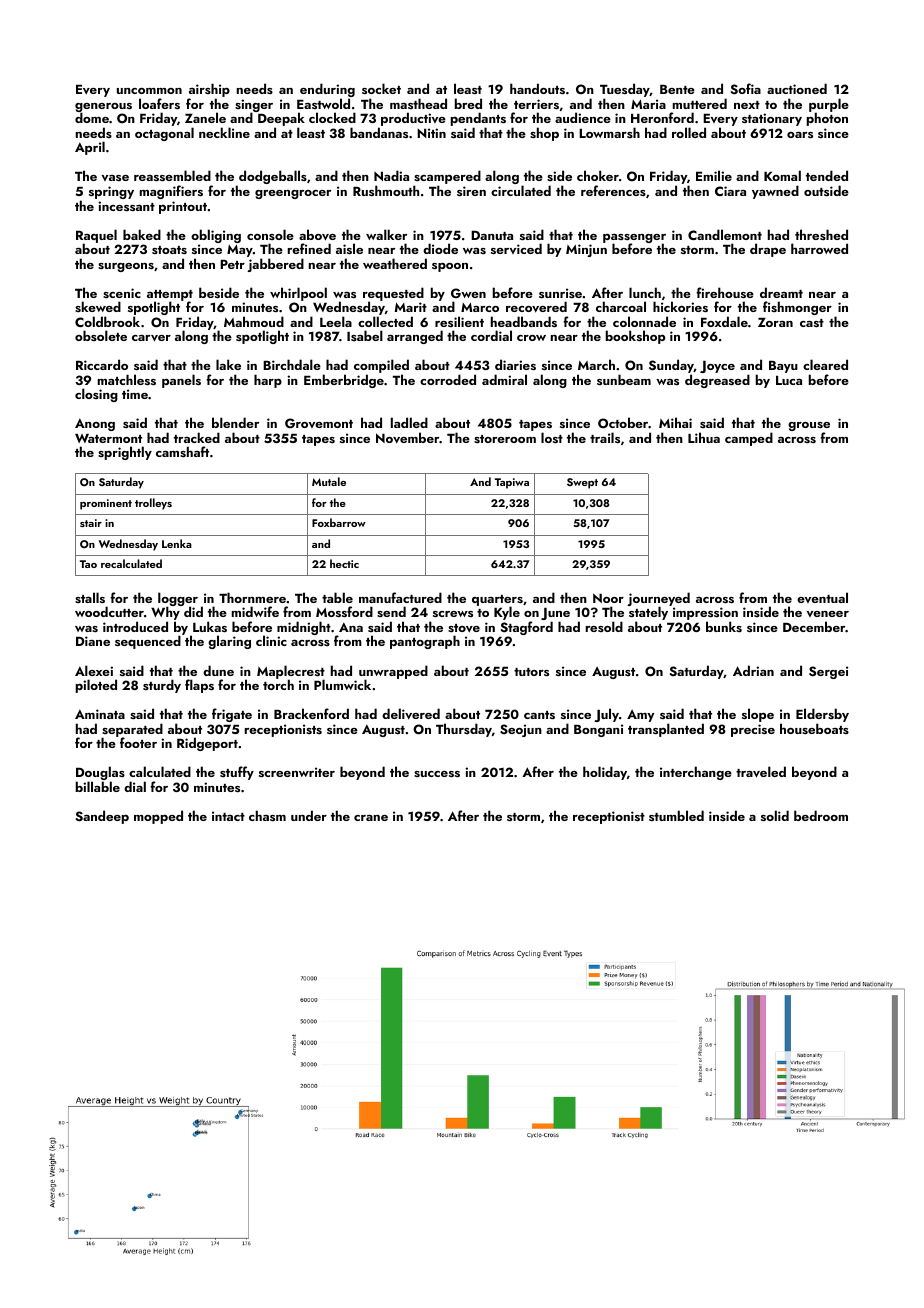 This screenshot has height=1308, width=924. Describe the element at coordinates (291, 672) in the screenshot. I see `Maplecrest` at that location.
